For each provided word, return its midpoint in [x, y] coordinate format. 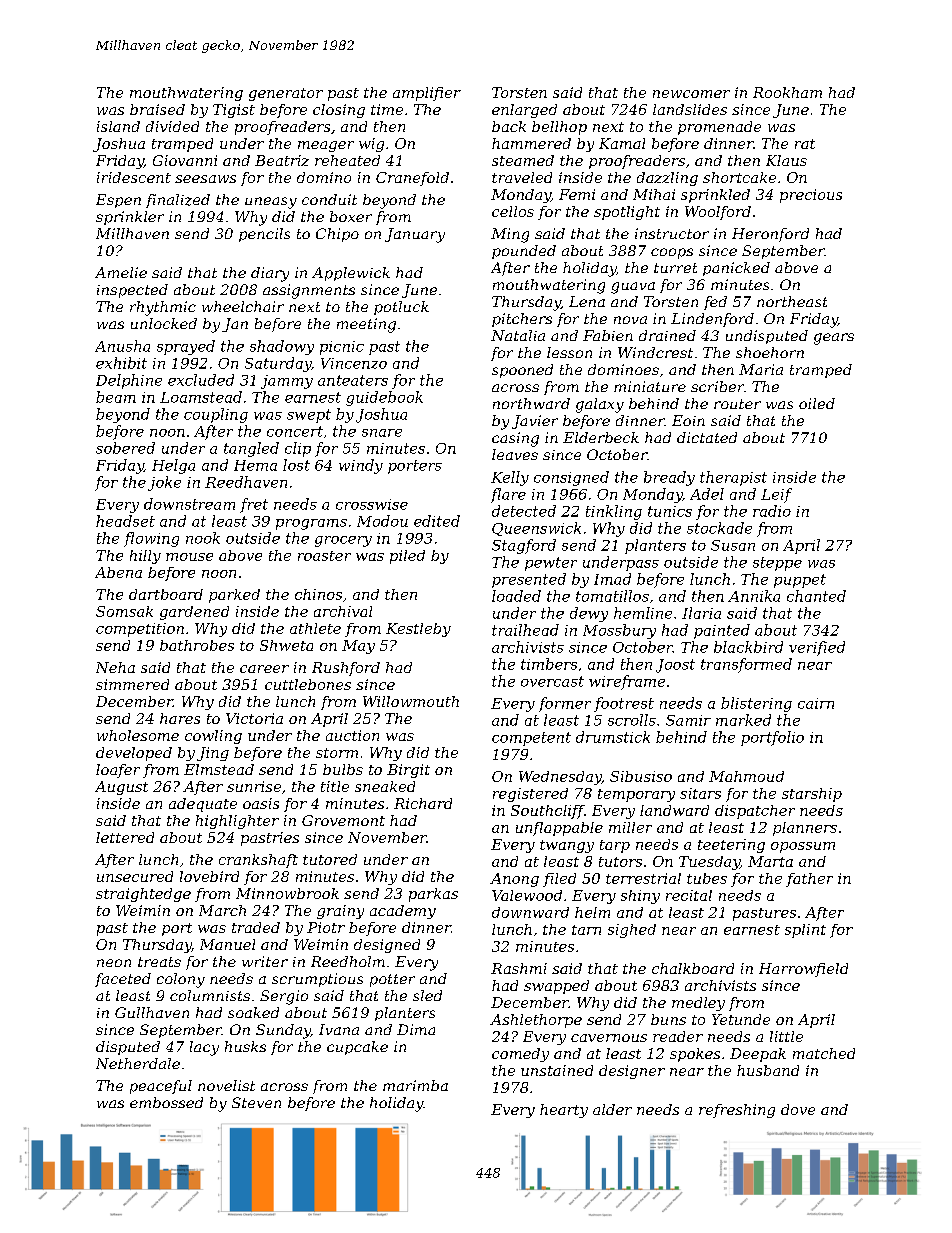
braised [157, 109]
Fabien [608, 335]
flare [508, 495]
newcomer [691, 94]
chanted [816, 596]
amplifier [427, 94]
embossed [166, 1102]
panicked [736, 269]
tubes [707, 878]
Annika [754, 596]
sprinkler [130, 218]
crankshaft [258, 861]
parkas [433, 895]
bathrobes [197, 645]
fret [254, 505]
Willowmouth [411, 701]
